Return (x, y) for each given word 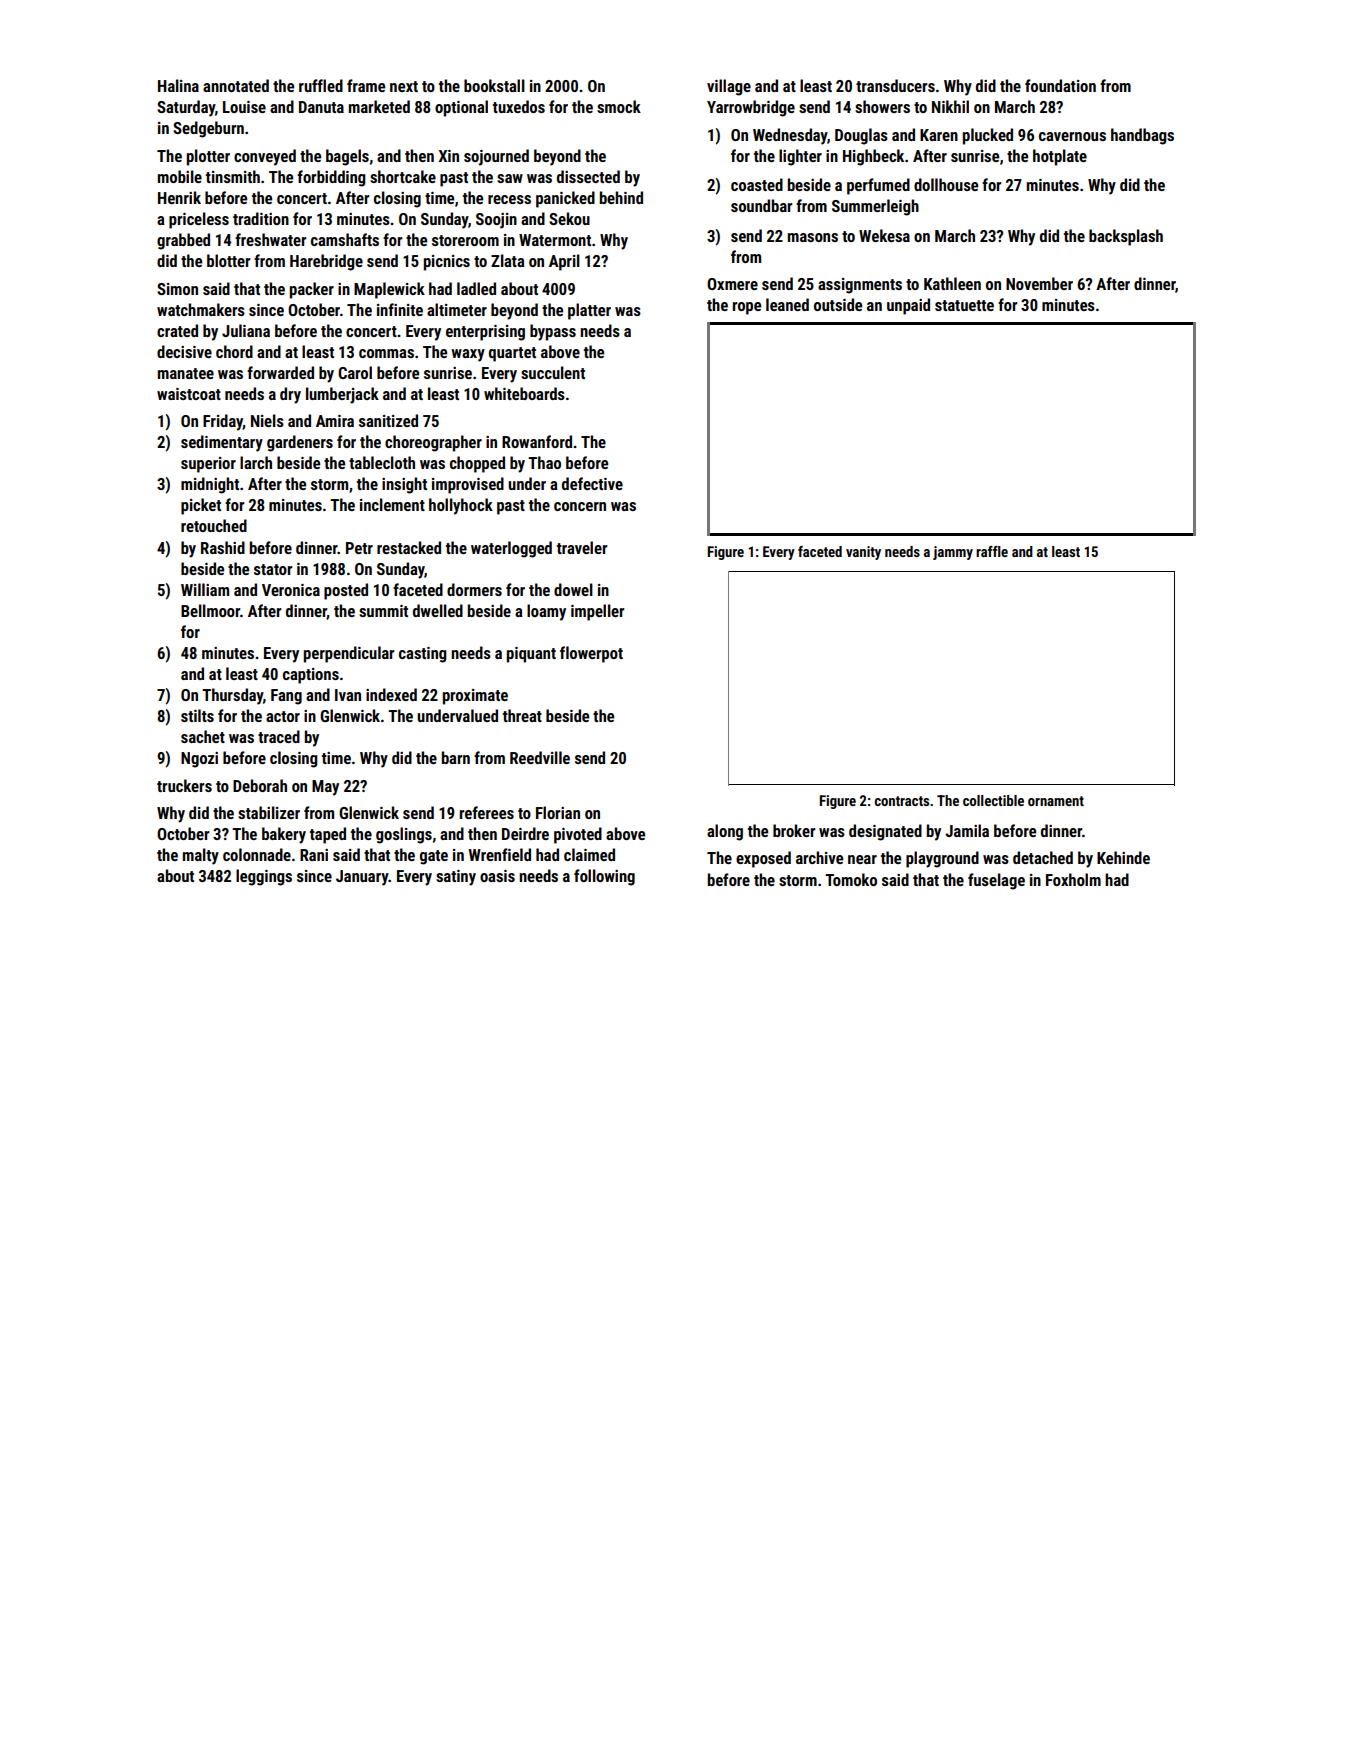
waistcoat (189, 394)
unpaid (908, 306)
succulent (553, 372)
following (604, 877)
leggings (264, 877)
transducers (895, 85)
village (729, 87)
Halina (178, 85)
